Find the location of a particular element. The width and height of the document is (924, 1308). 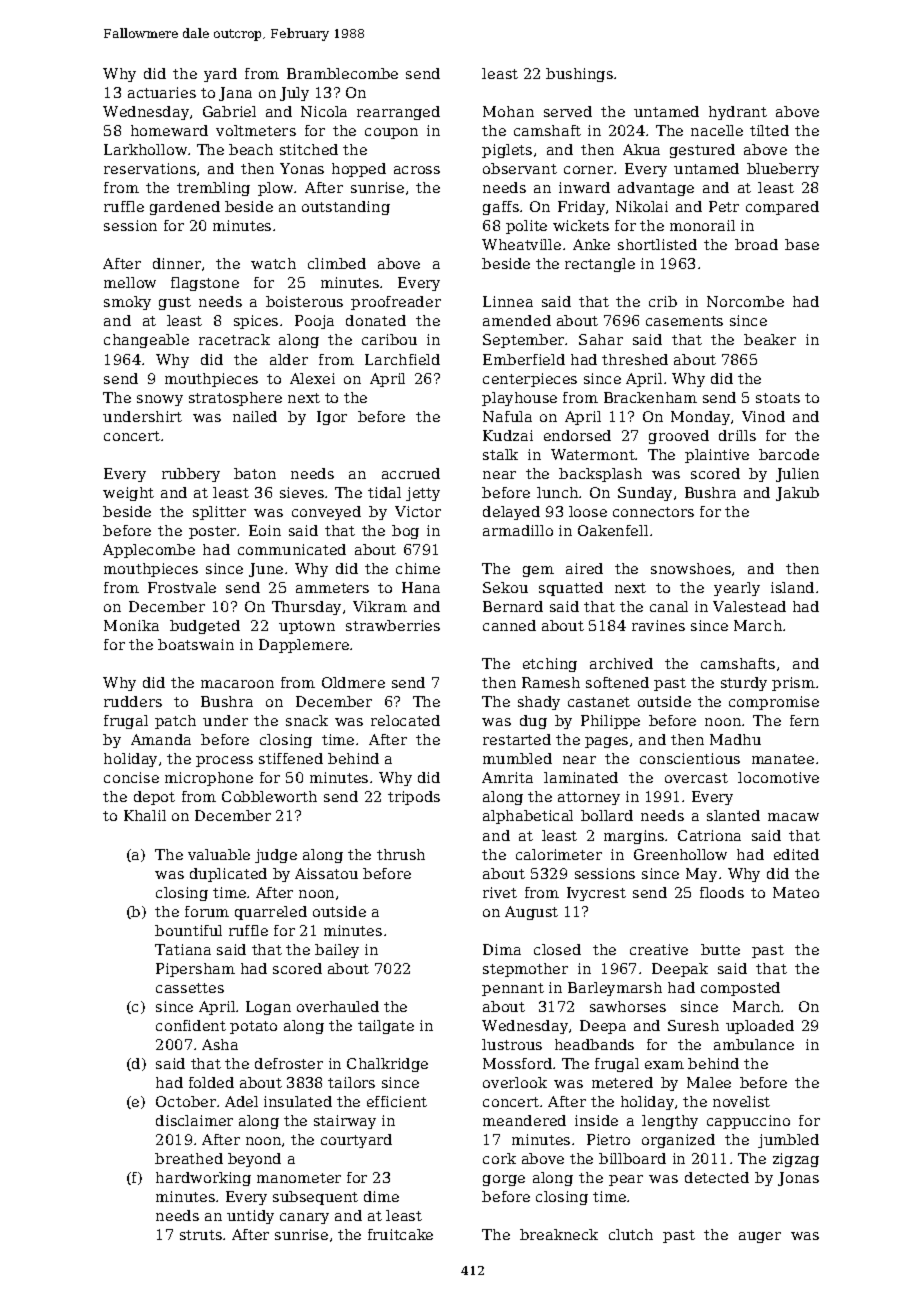

Mohan is located at coordinates (508, 111).
